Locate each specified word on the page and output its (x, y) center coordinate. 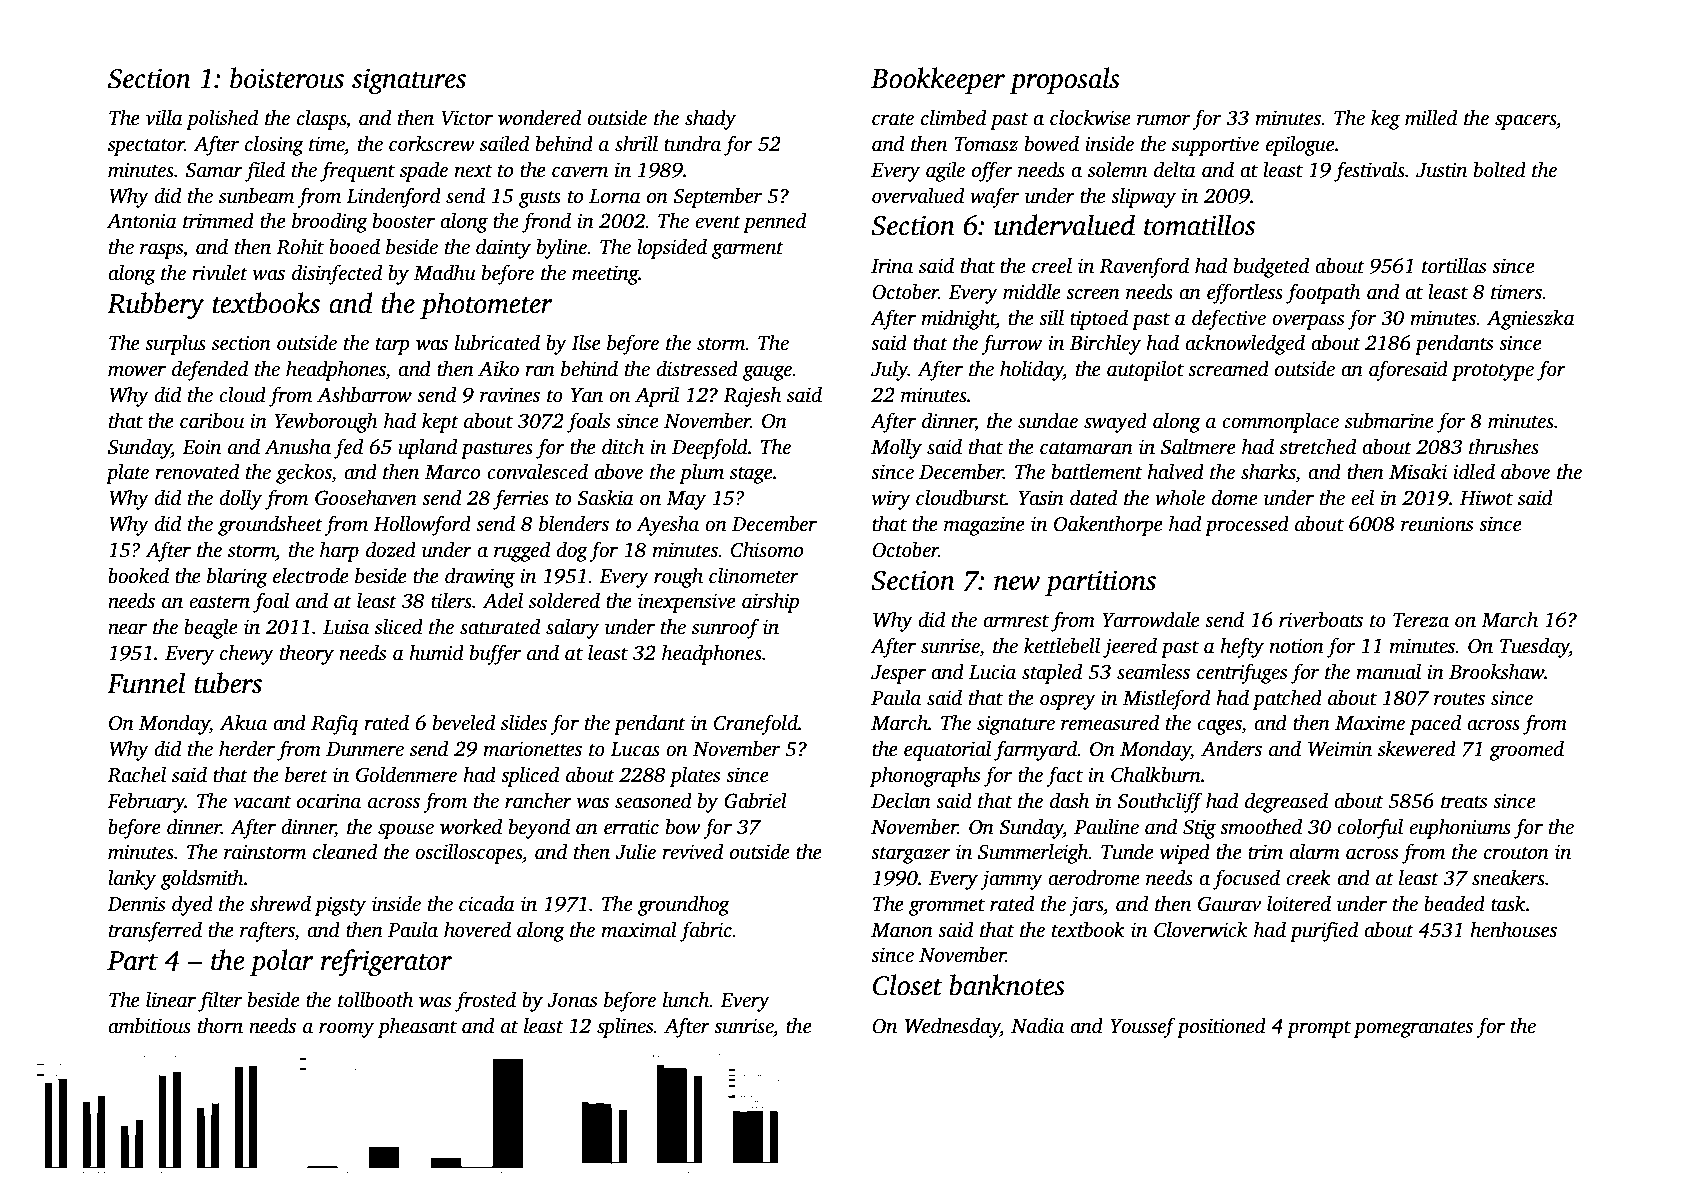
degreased (1286, 802)
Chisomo (767, 549)
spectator (146, 147)
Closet (908, 985)
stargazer (911, 855)
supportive (1215, 146)
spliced (530, 776)
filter (220, 1001)
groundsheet (270, 525)
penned (774, 222)
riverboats (1321, 619)
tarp (393, 346)
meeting (605, 275)
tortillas (1454, 265)
